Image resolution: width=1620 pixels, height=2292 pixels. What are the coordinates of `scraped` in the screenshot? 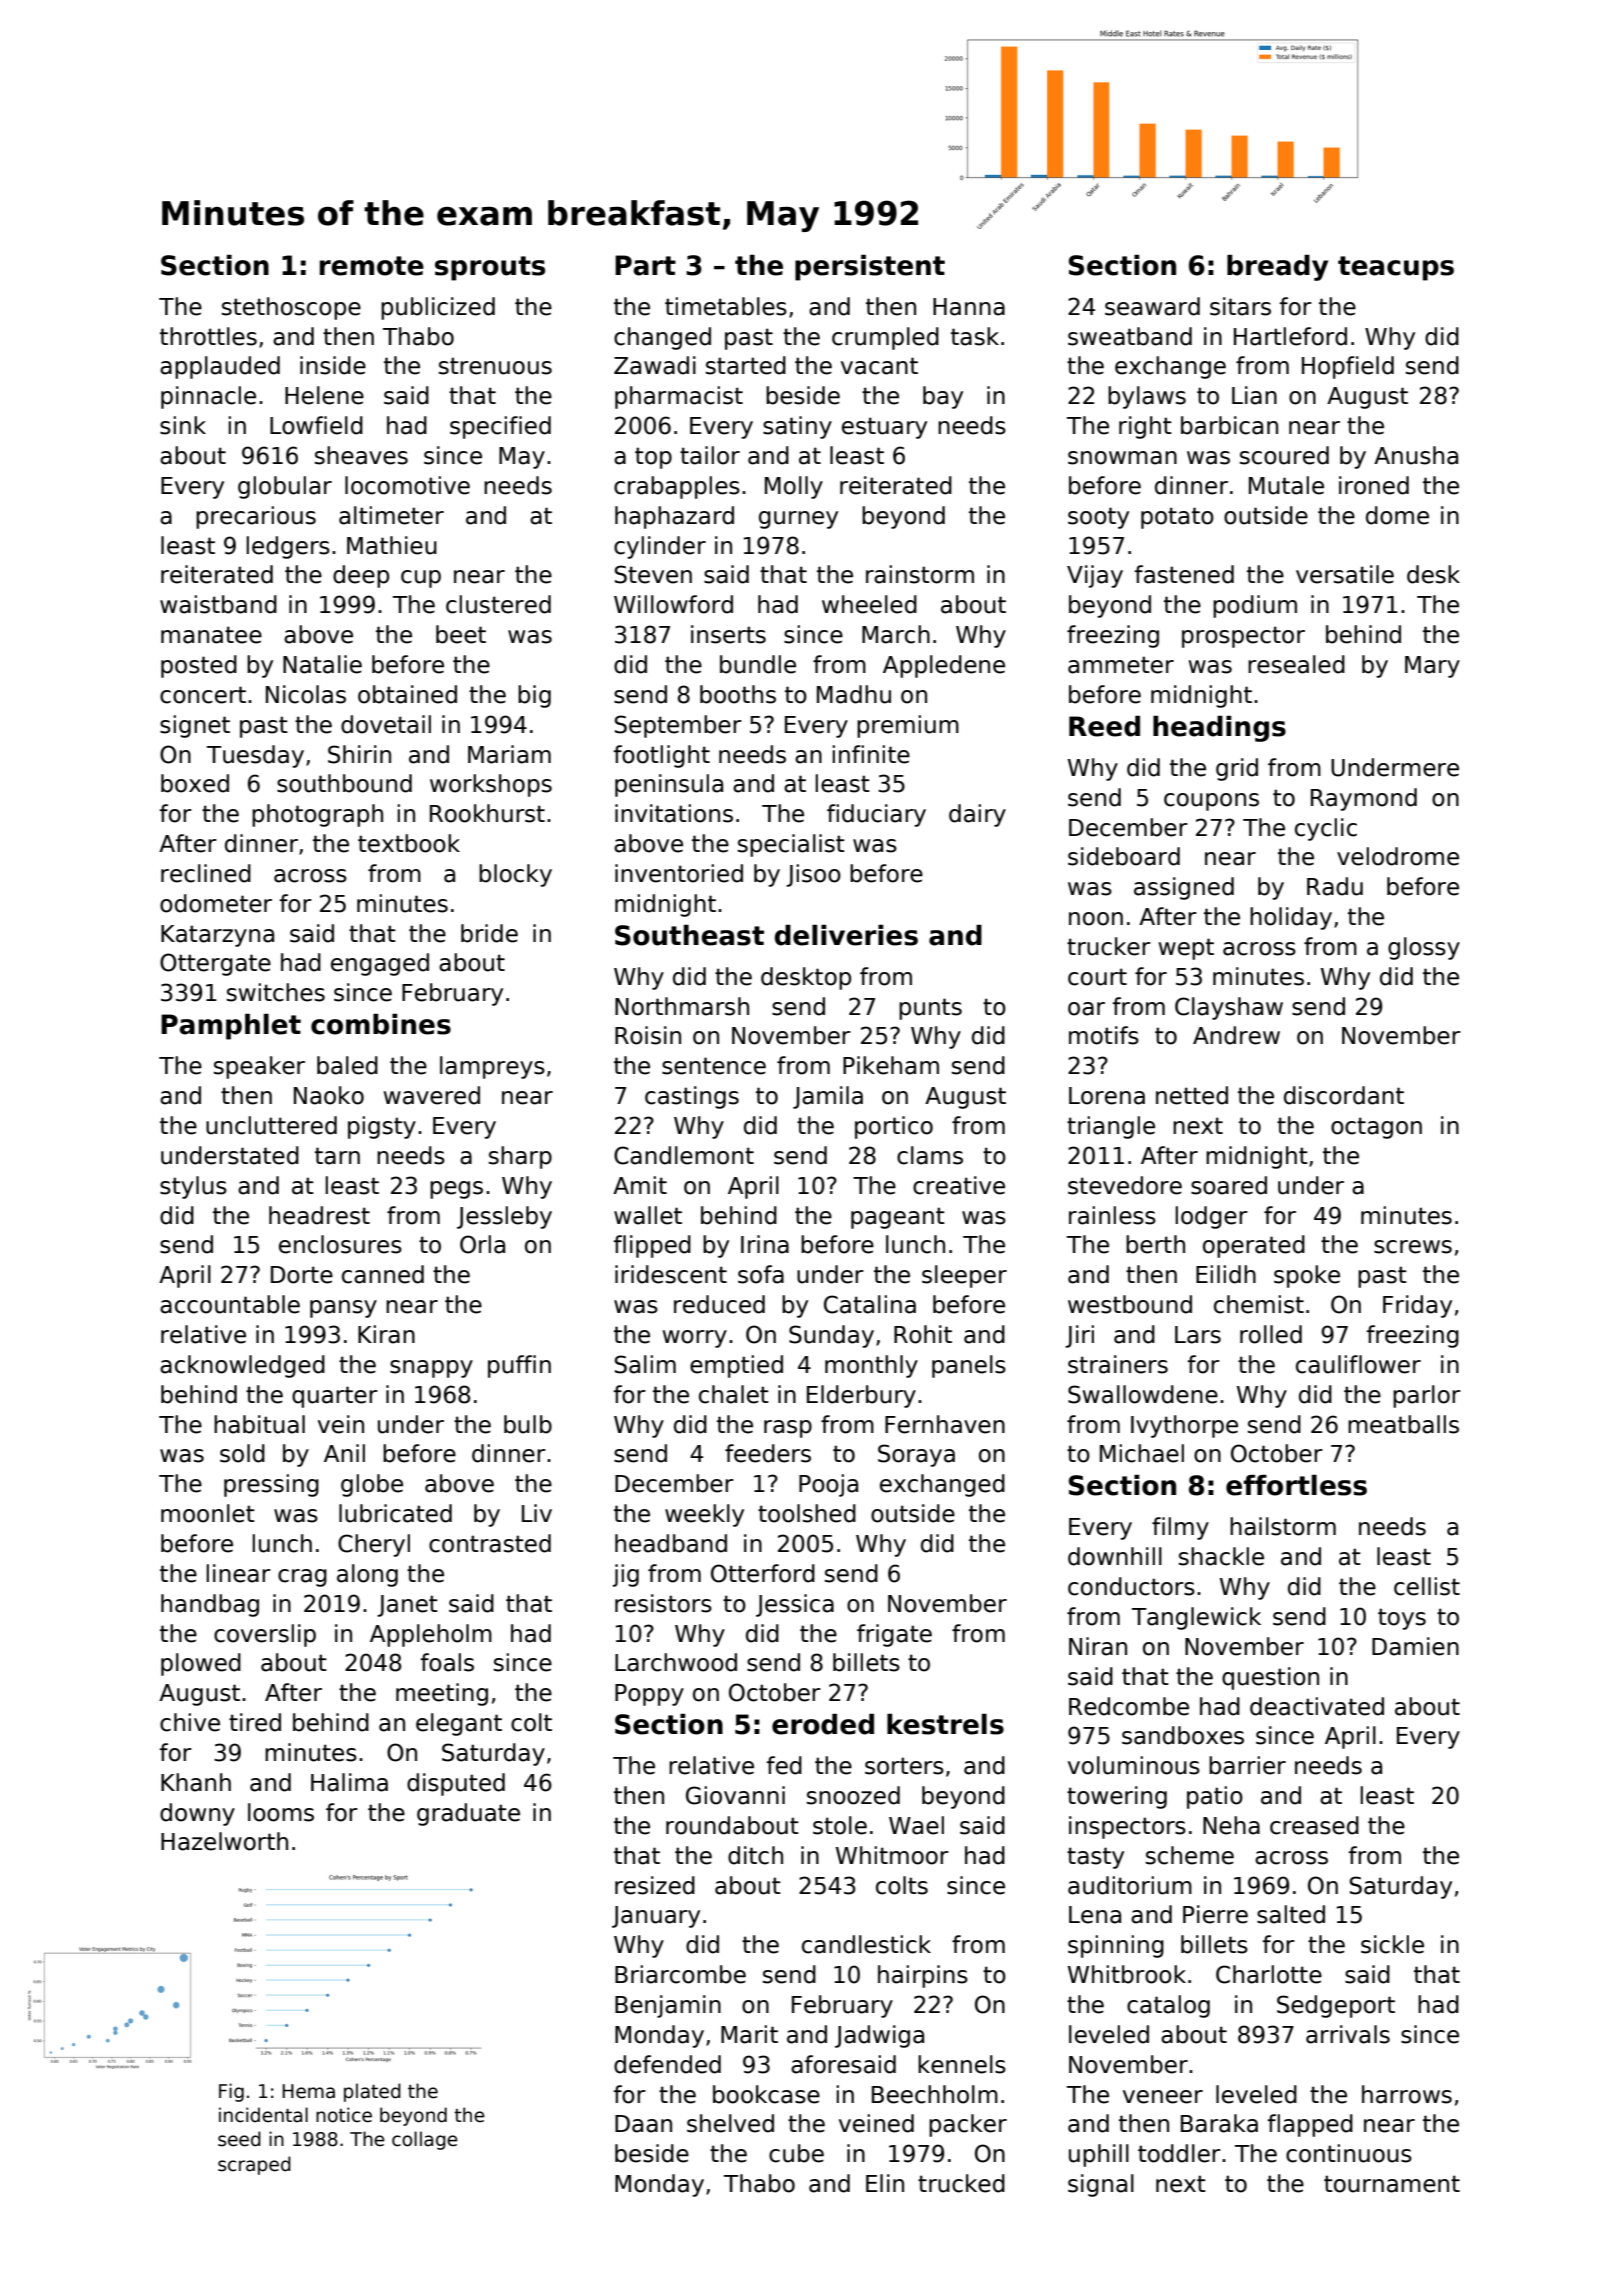 It's located at (254, 2165).
